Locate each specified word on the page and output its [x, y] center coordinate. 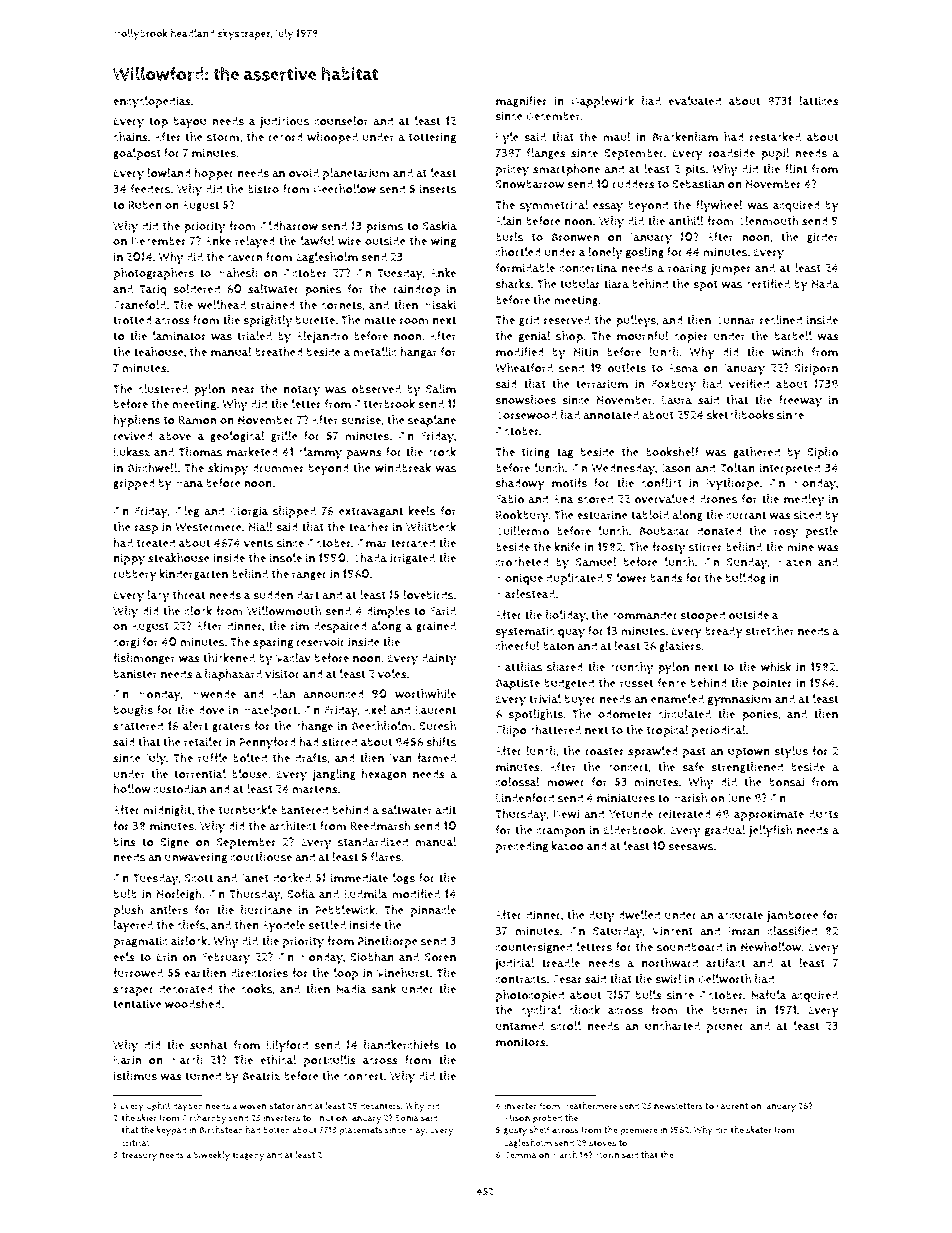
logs [404, 879]
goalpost [137, 154]
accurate [740, 915]
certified [768, 284]
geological [237, 437]
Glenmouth [768, 221]
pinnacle [433, 911]
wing [443, 242]
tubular [580, 284]
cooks [256, 989]
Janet [255, 879]
